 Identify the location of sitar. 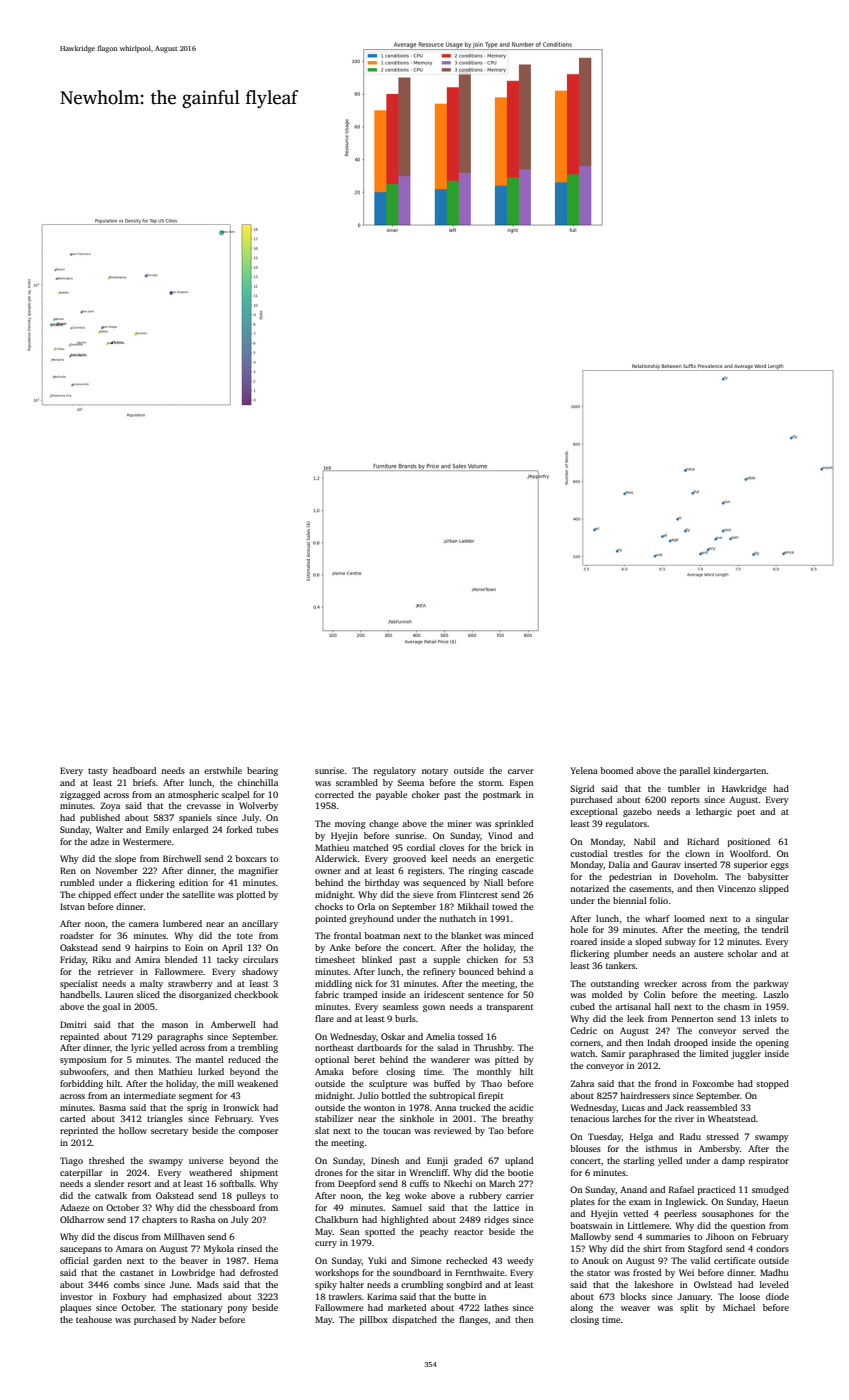
(386, 1172).
